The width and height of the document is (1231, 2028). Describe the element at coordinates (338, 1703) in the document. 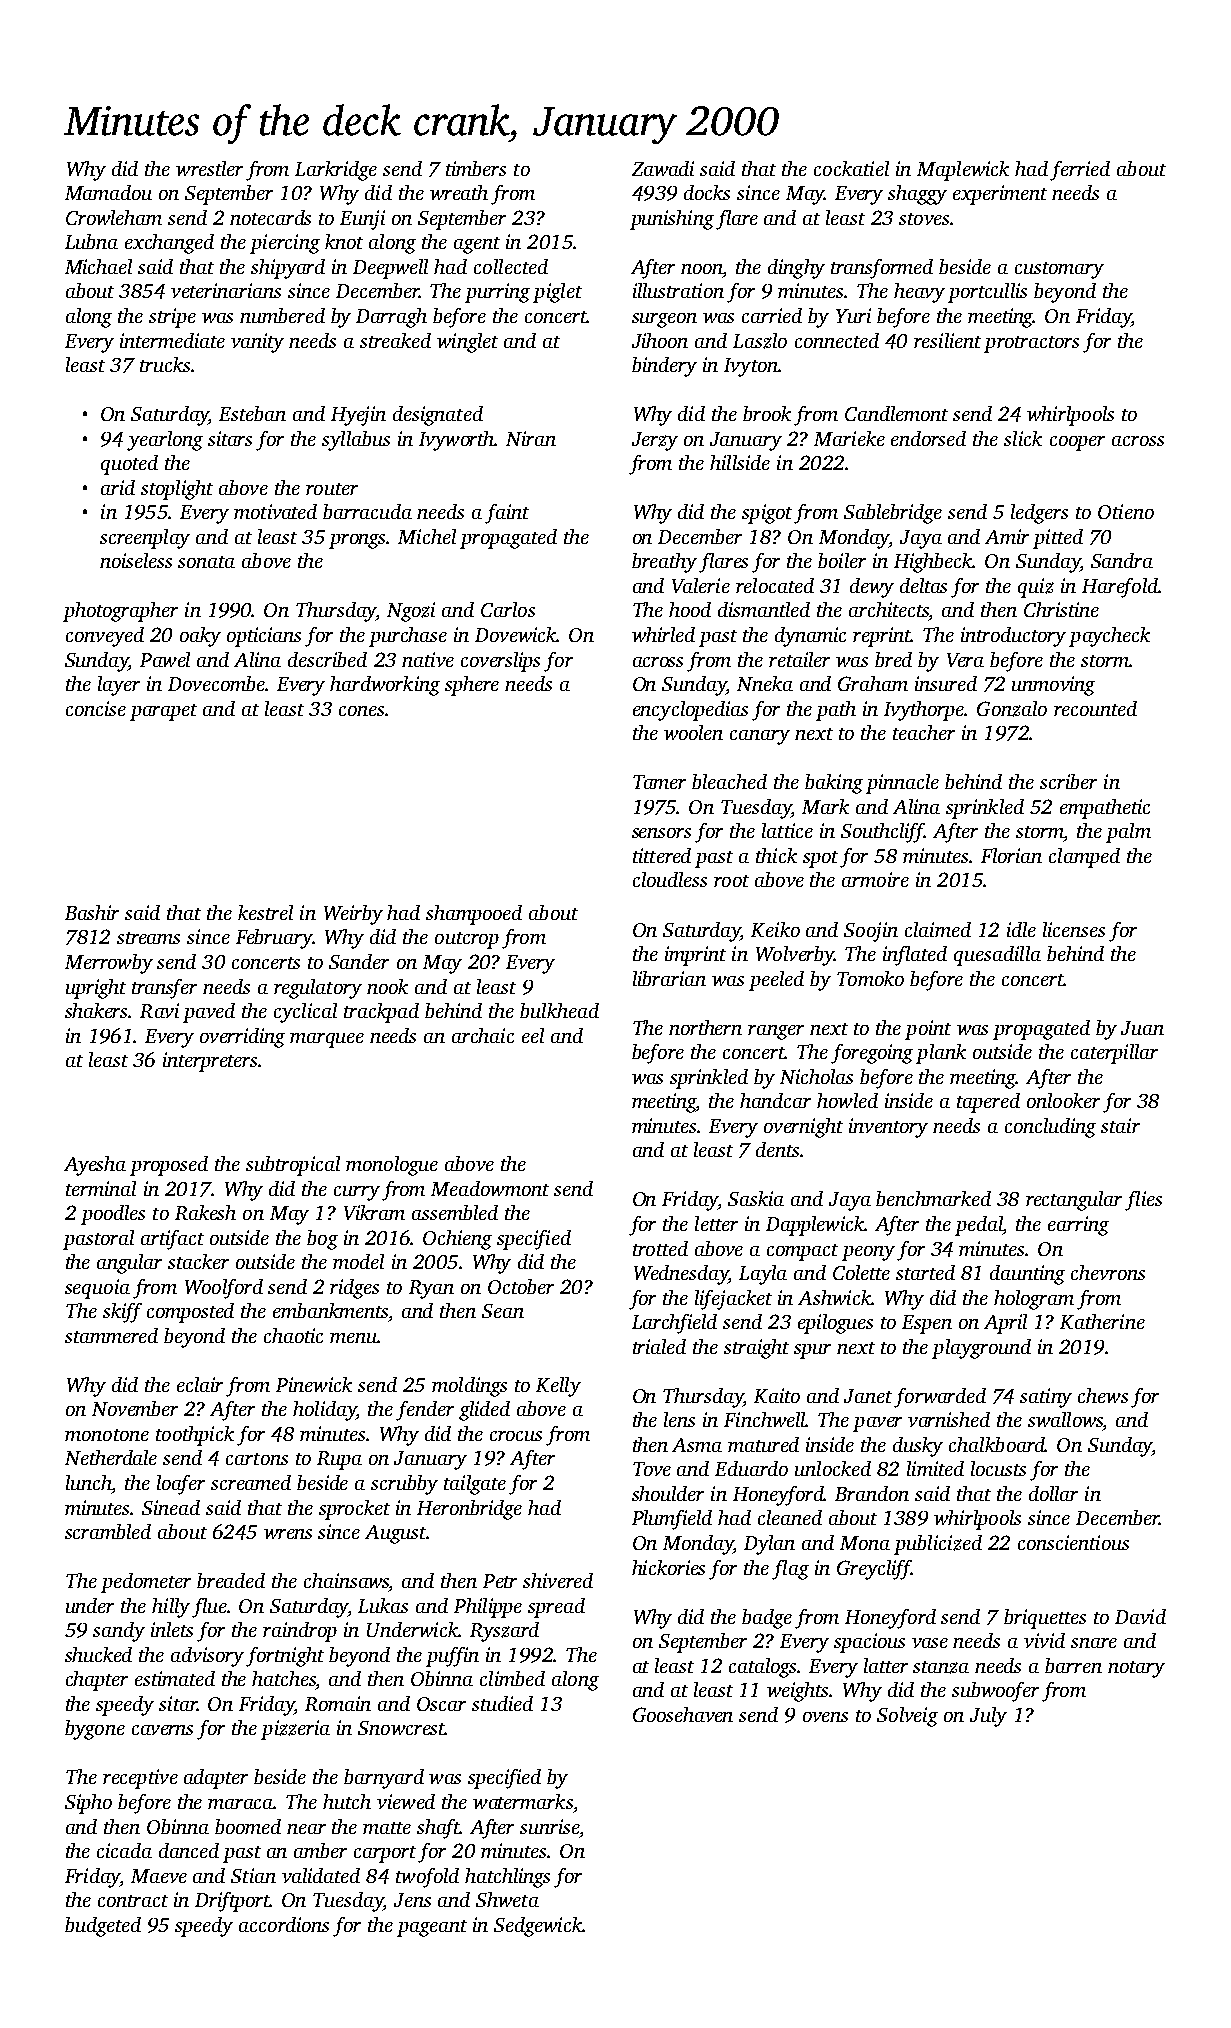

I see `Romain` at that location.
